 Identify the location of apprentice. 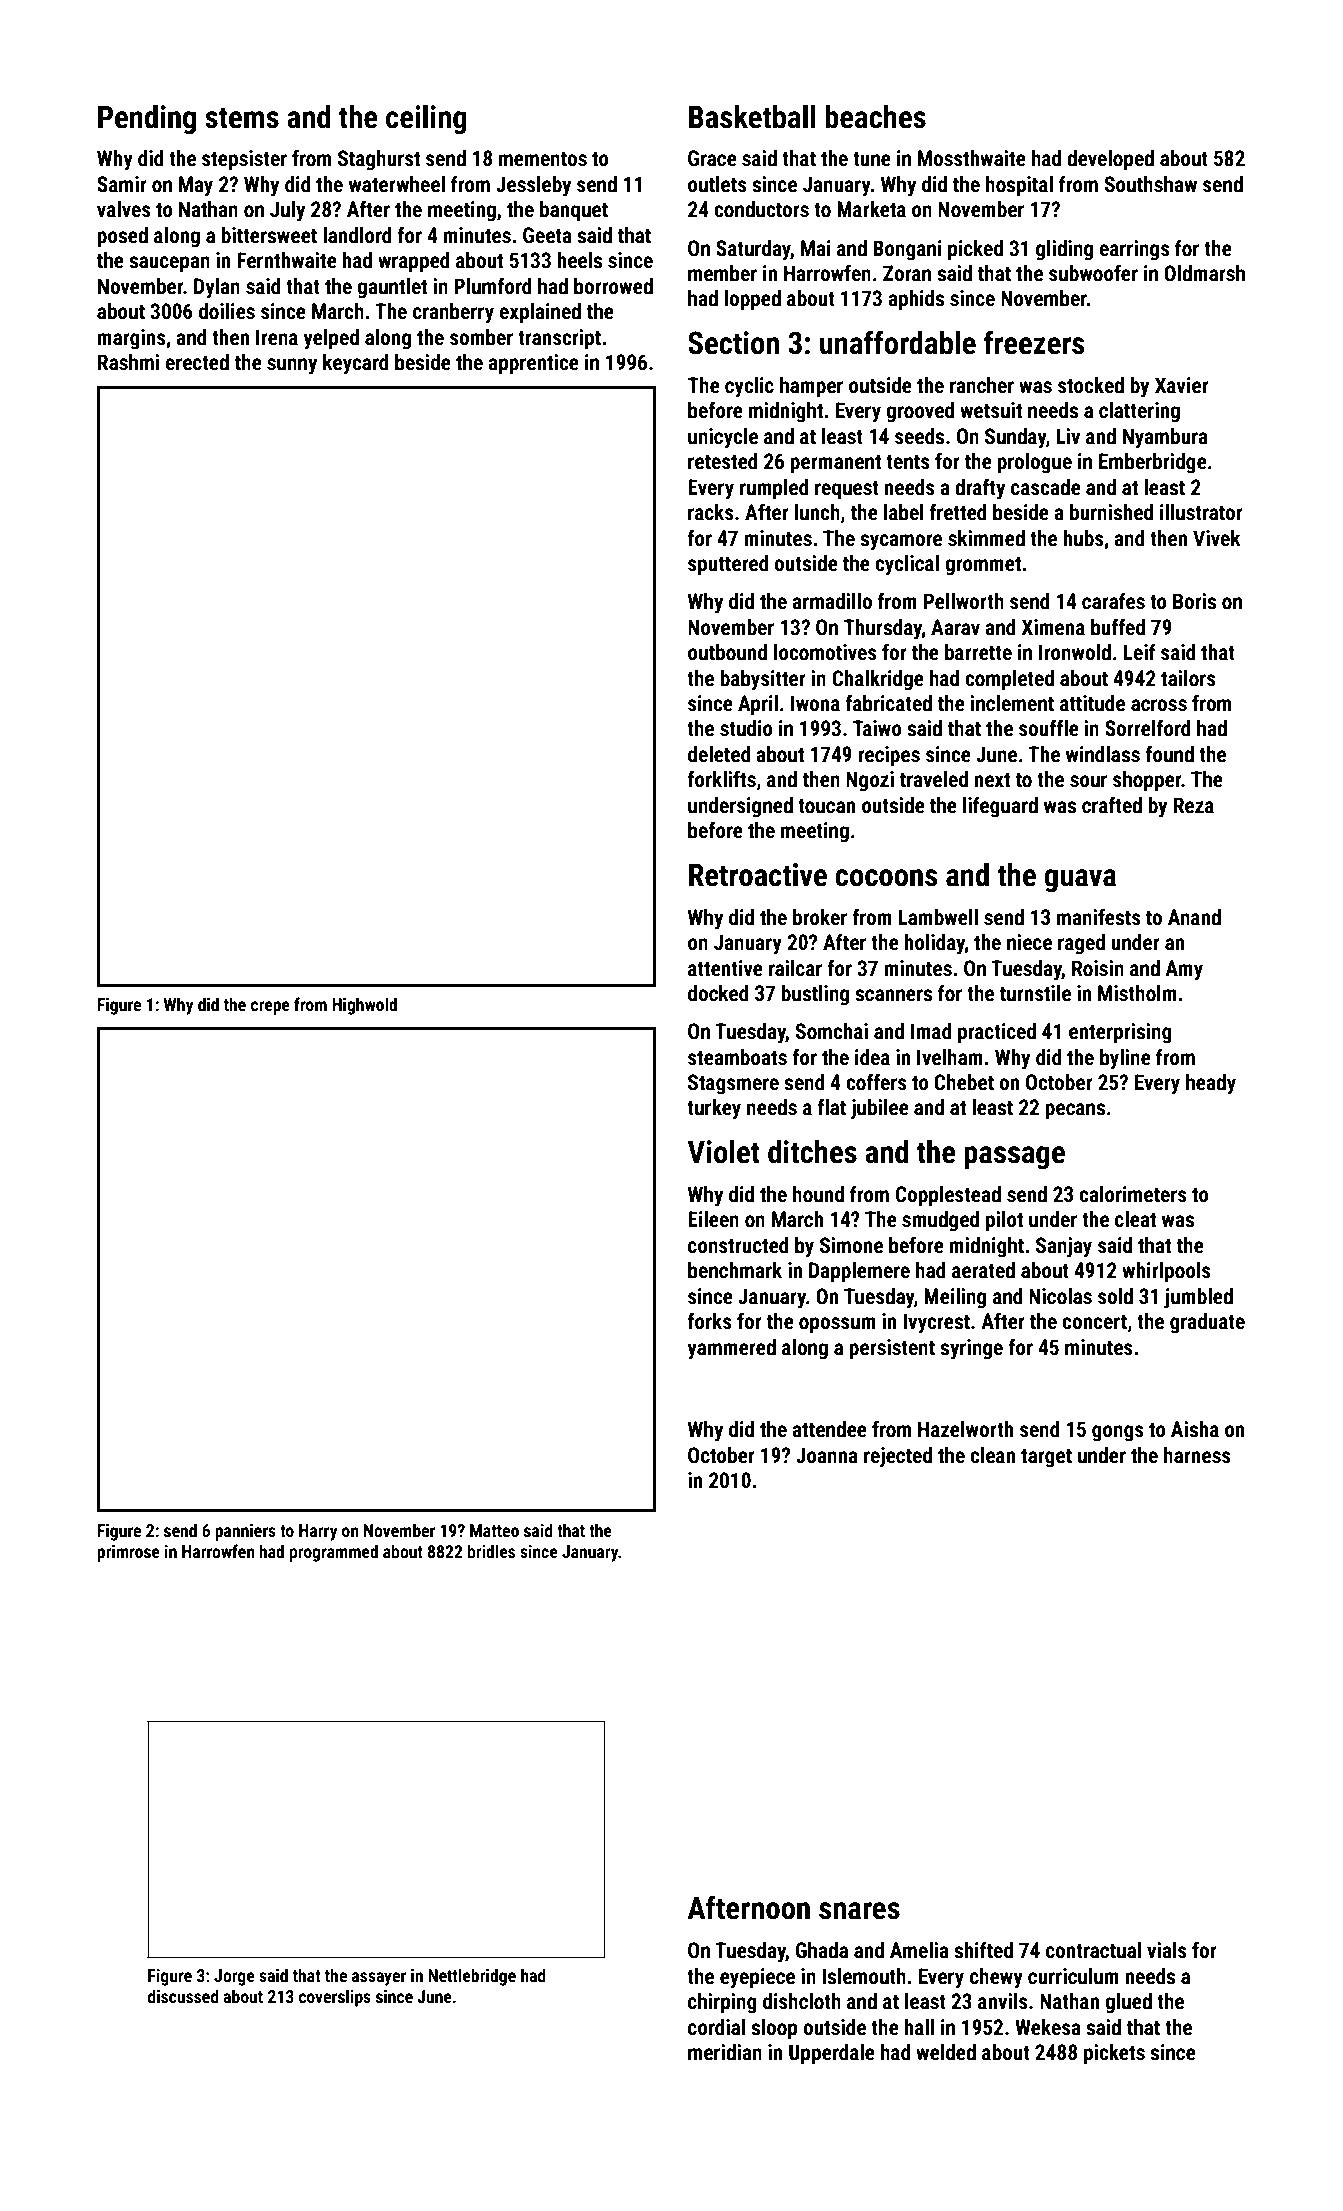
(533, 364).
